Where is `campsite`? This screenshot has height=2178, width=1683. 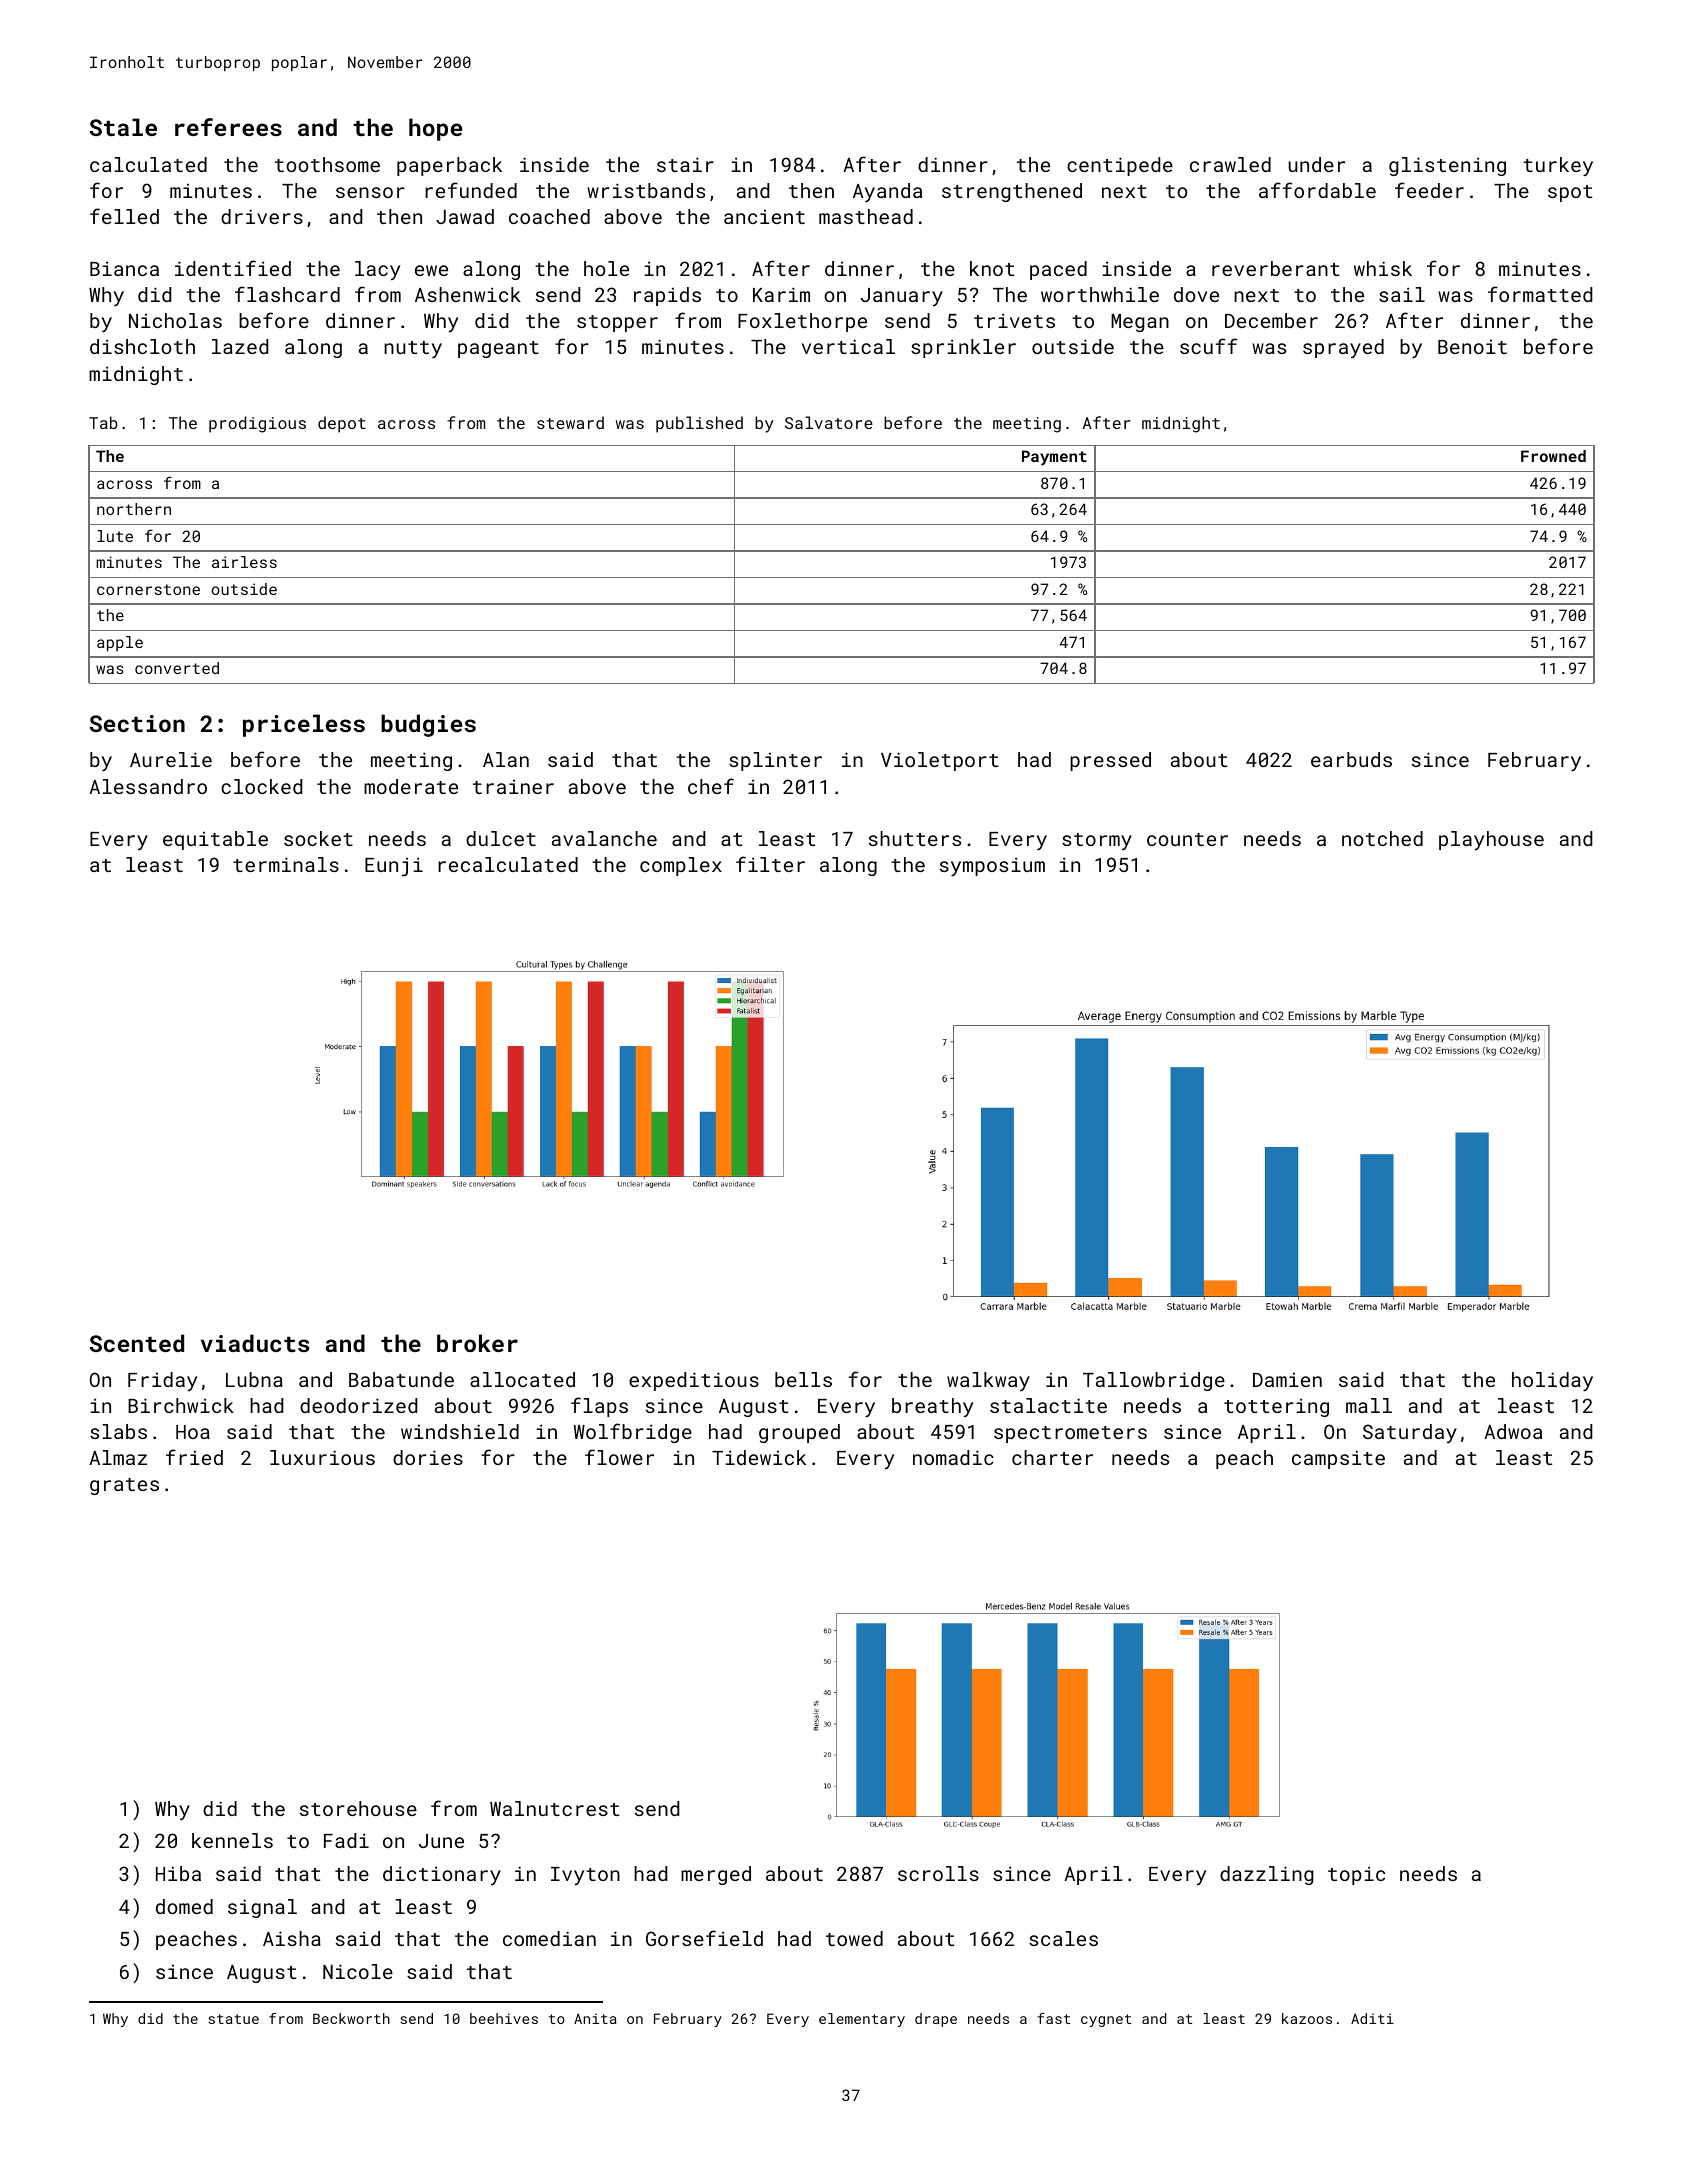
campsite is located at coordinates (1338, 1460).
